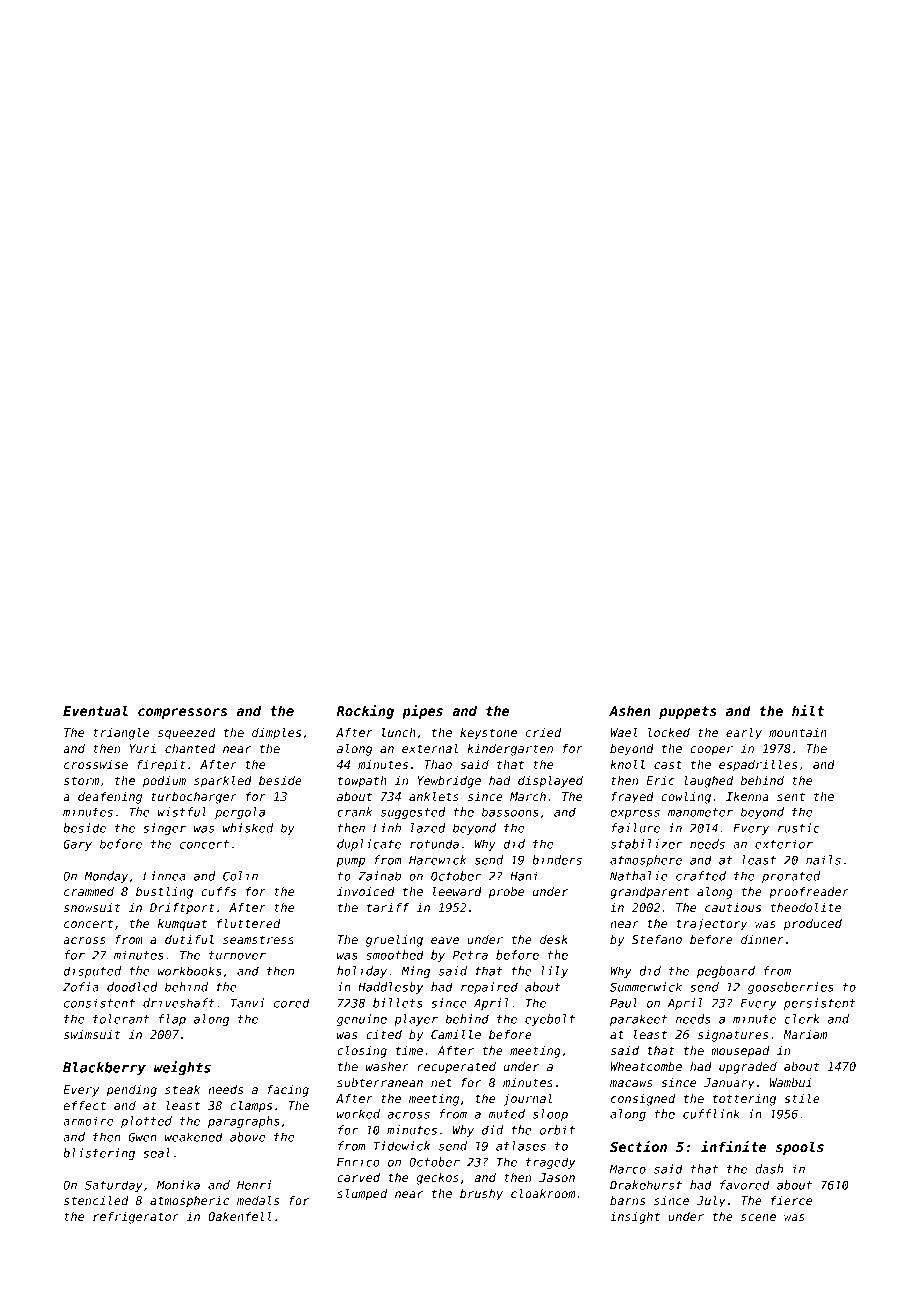 The height and width of the document is (1308, 924). Describe the element at coordinates (688, 712) in the document. I see `puppets` at that location.
